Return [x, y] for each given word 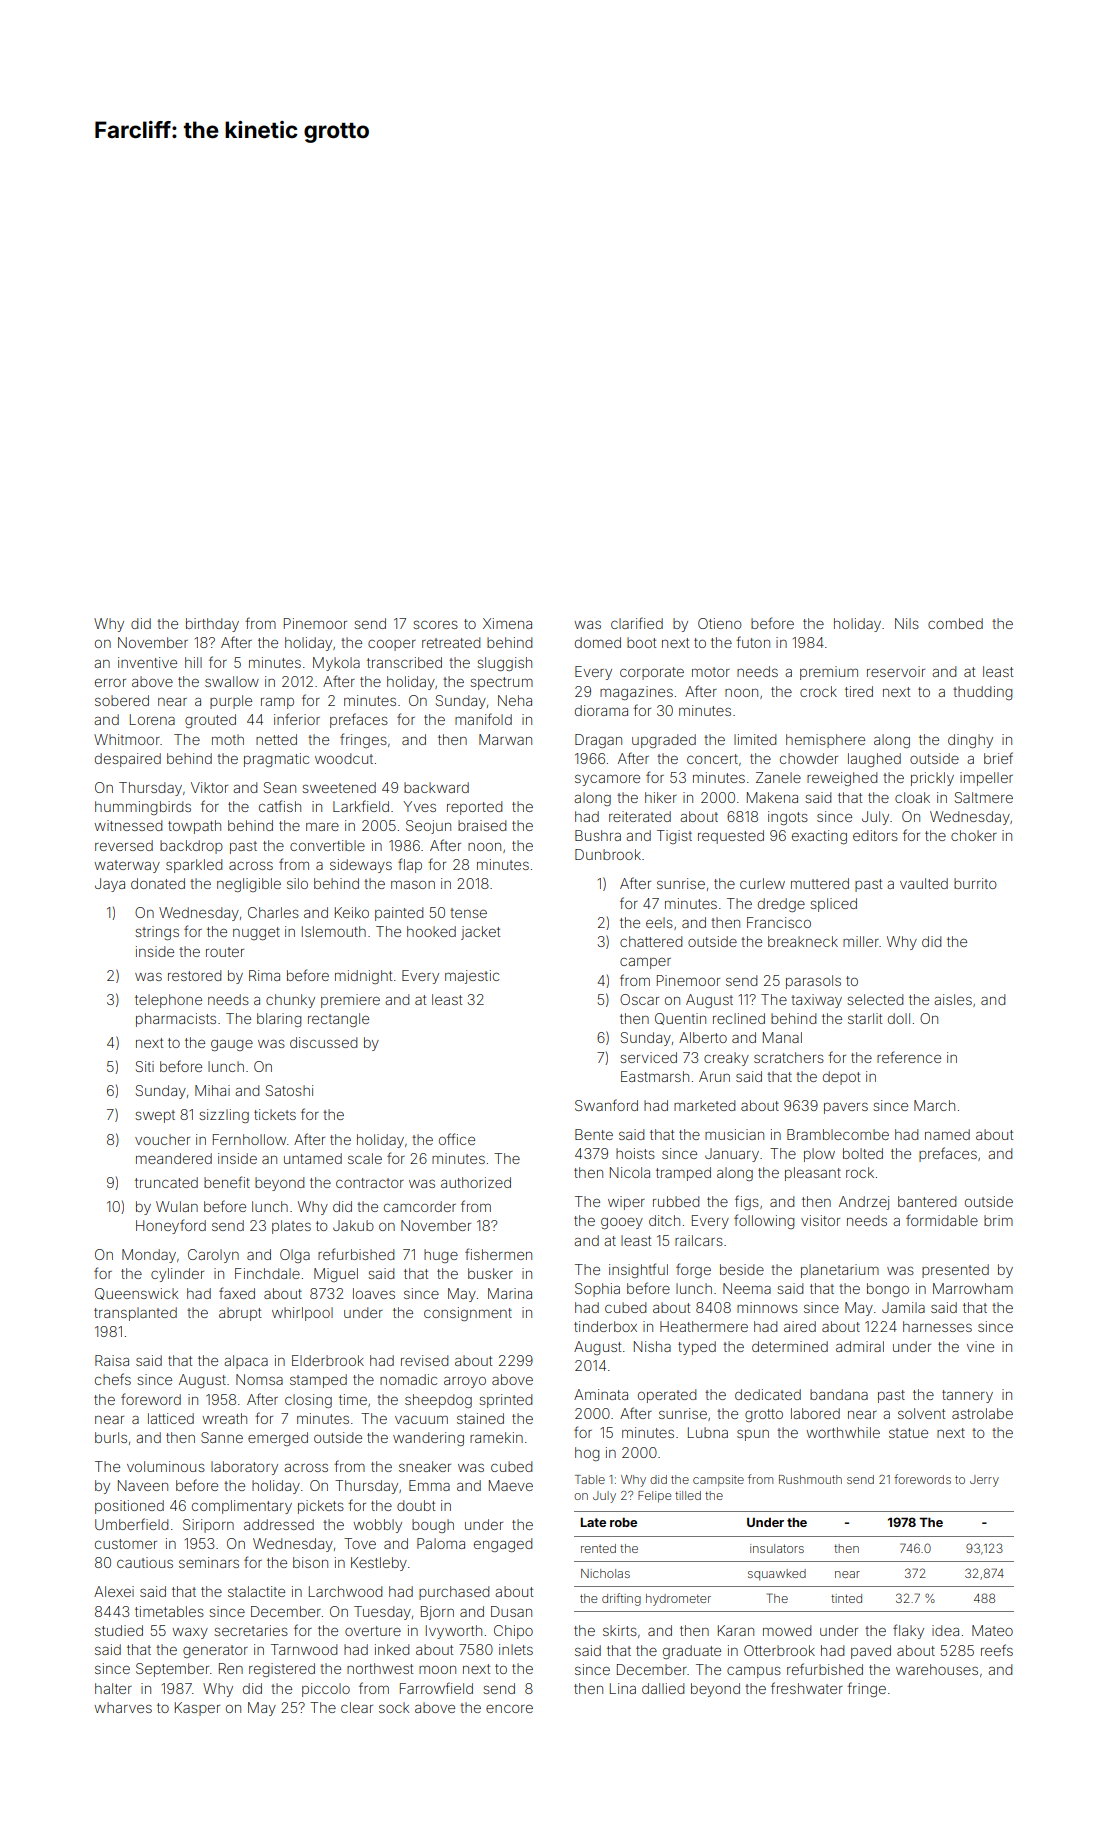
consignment [468, 1314]
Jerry [984, 1481]
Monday [149, 1256]
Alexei [114, 1591]
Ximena [507, 623]
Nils [907, 623]
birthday [212, 625]
